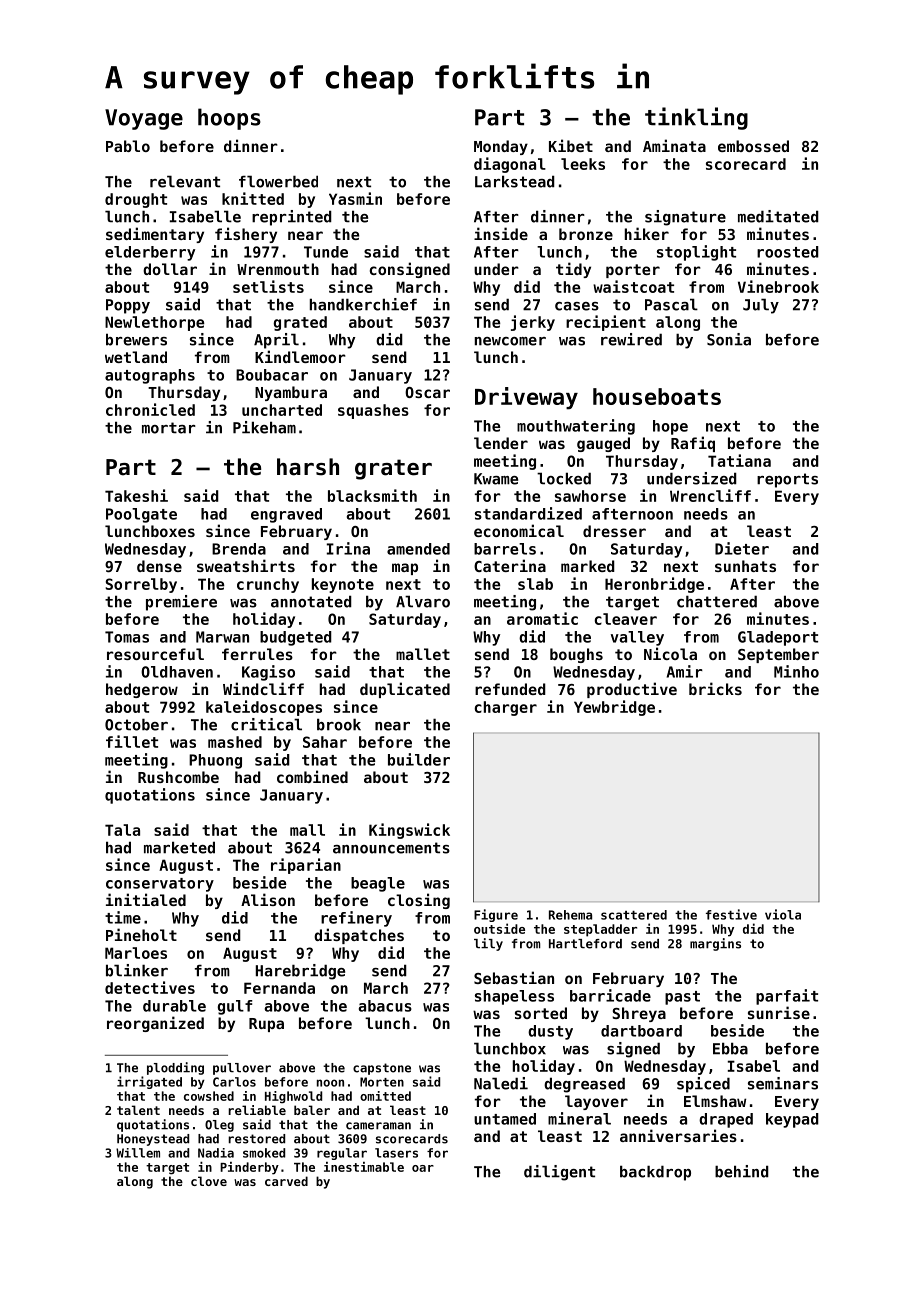  What do you see at coordinates (783, 914) in the page?
I see `viola` at bounding box center [783, 914].
